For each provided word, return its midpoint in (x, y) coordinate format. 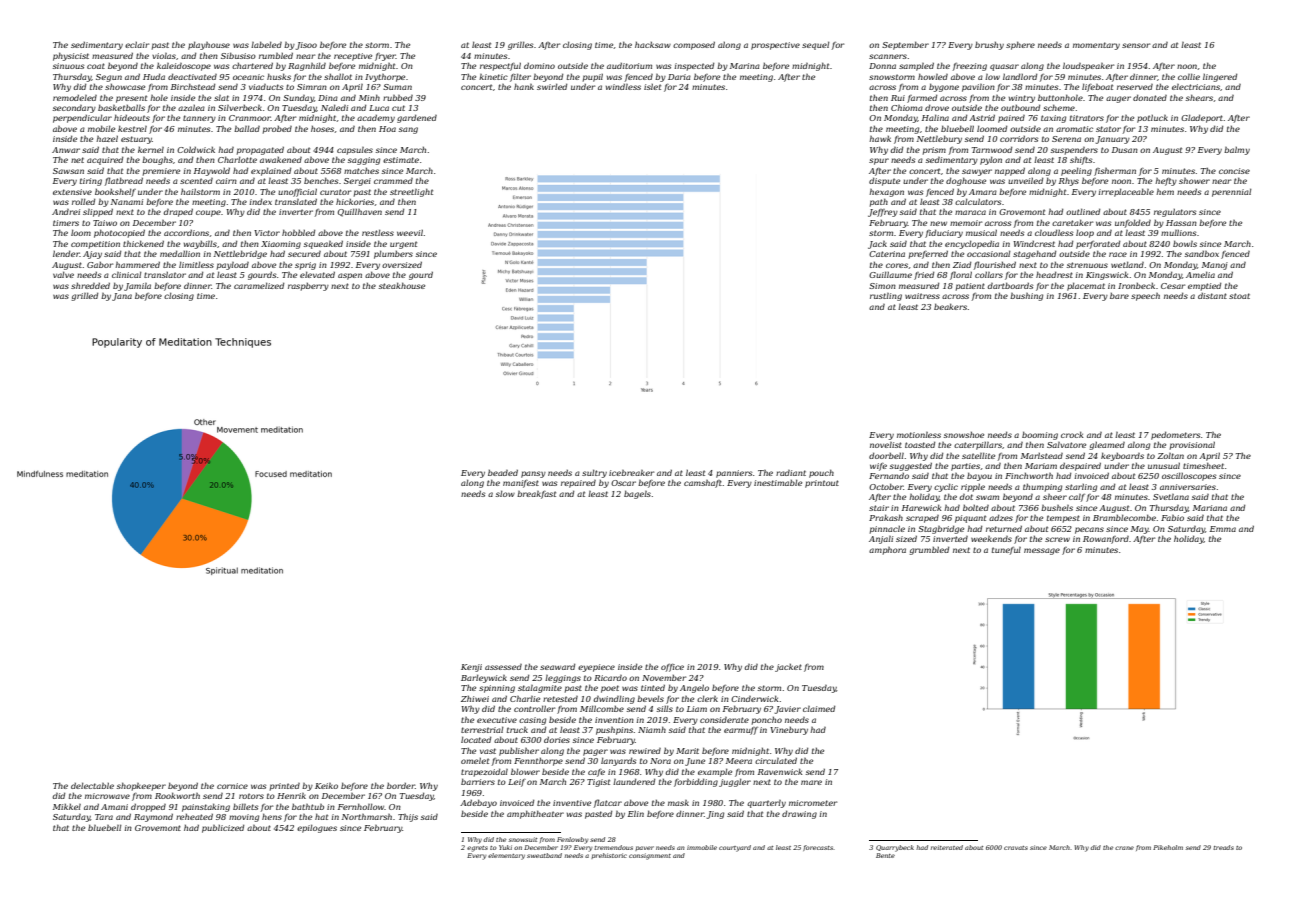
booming (1040, 435)
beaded (503, 473)
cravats (1016, 848)
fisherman (1115, 172)
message (1042, 551)
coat (96, 66)
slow (505, 493)
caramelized (259, 285)
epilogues (317, 828)
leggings (563, 679)
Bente (885, 855)
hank (524, 86)
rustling (886, 297)
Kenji (471, 668)
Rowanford (1106, 540)
